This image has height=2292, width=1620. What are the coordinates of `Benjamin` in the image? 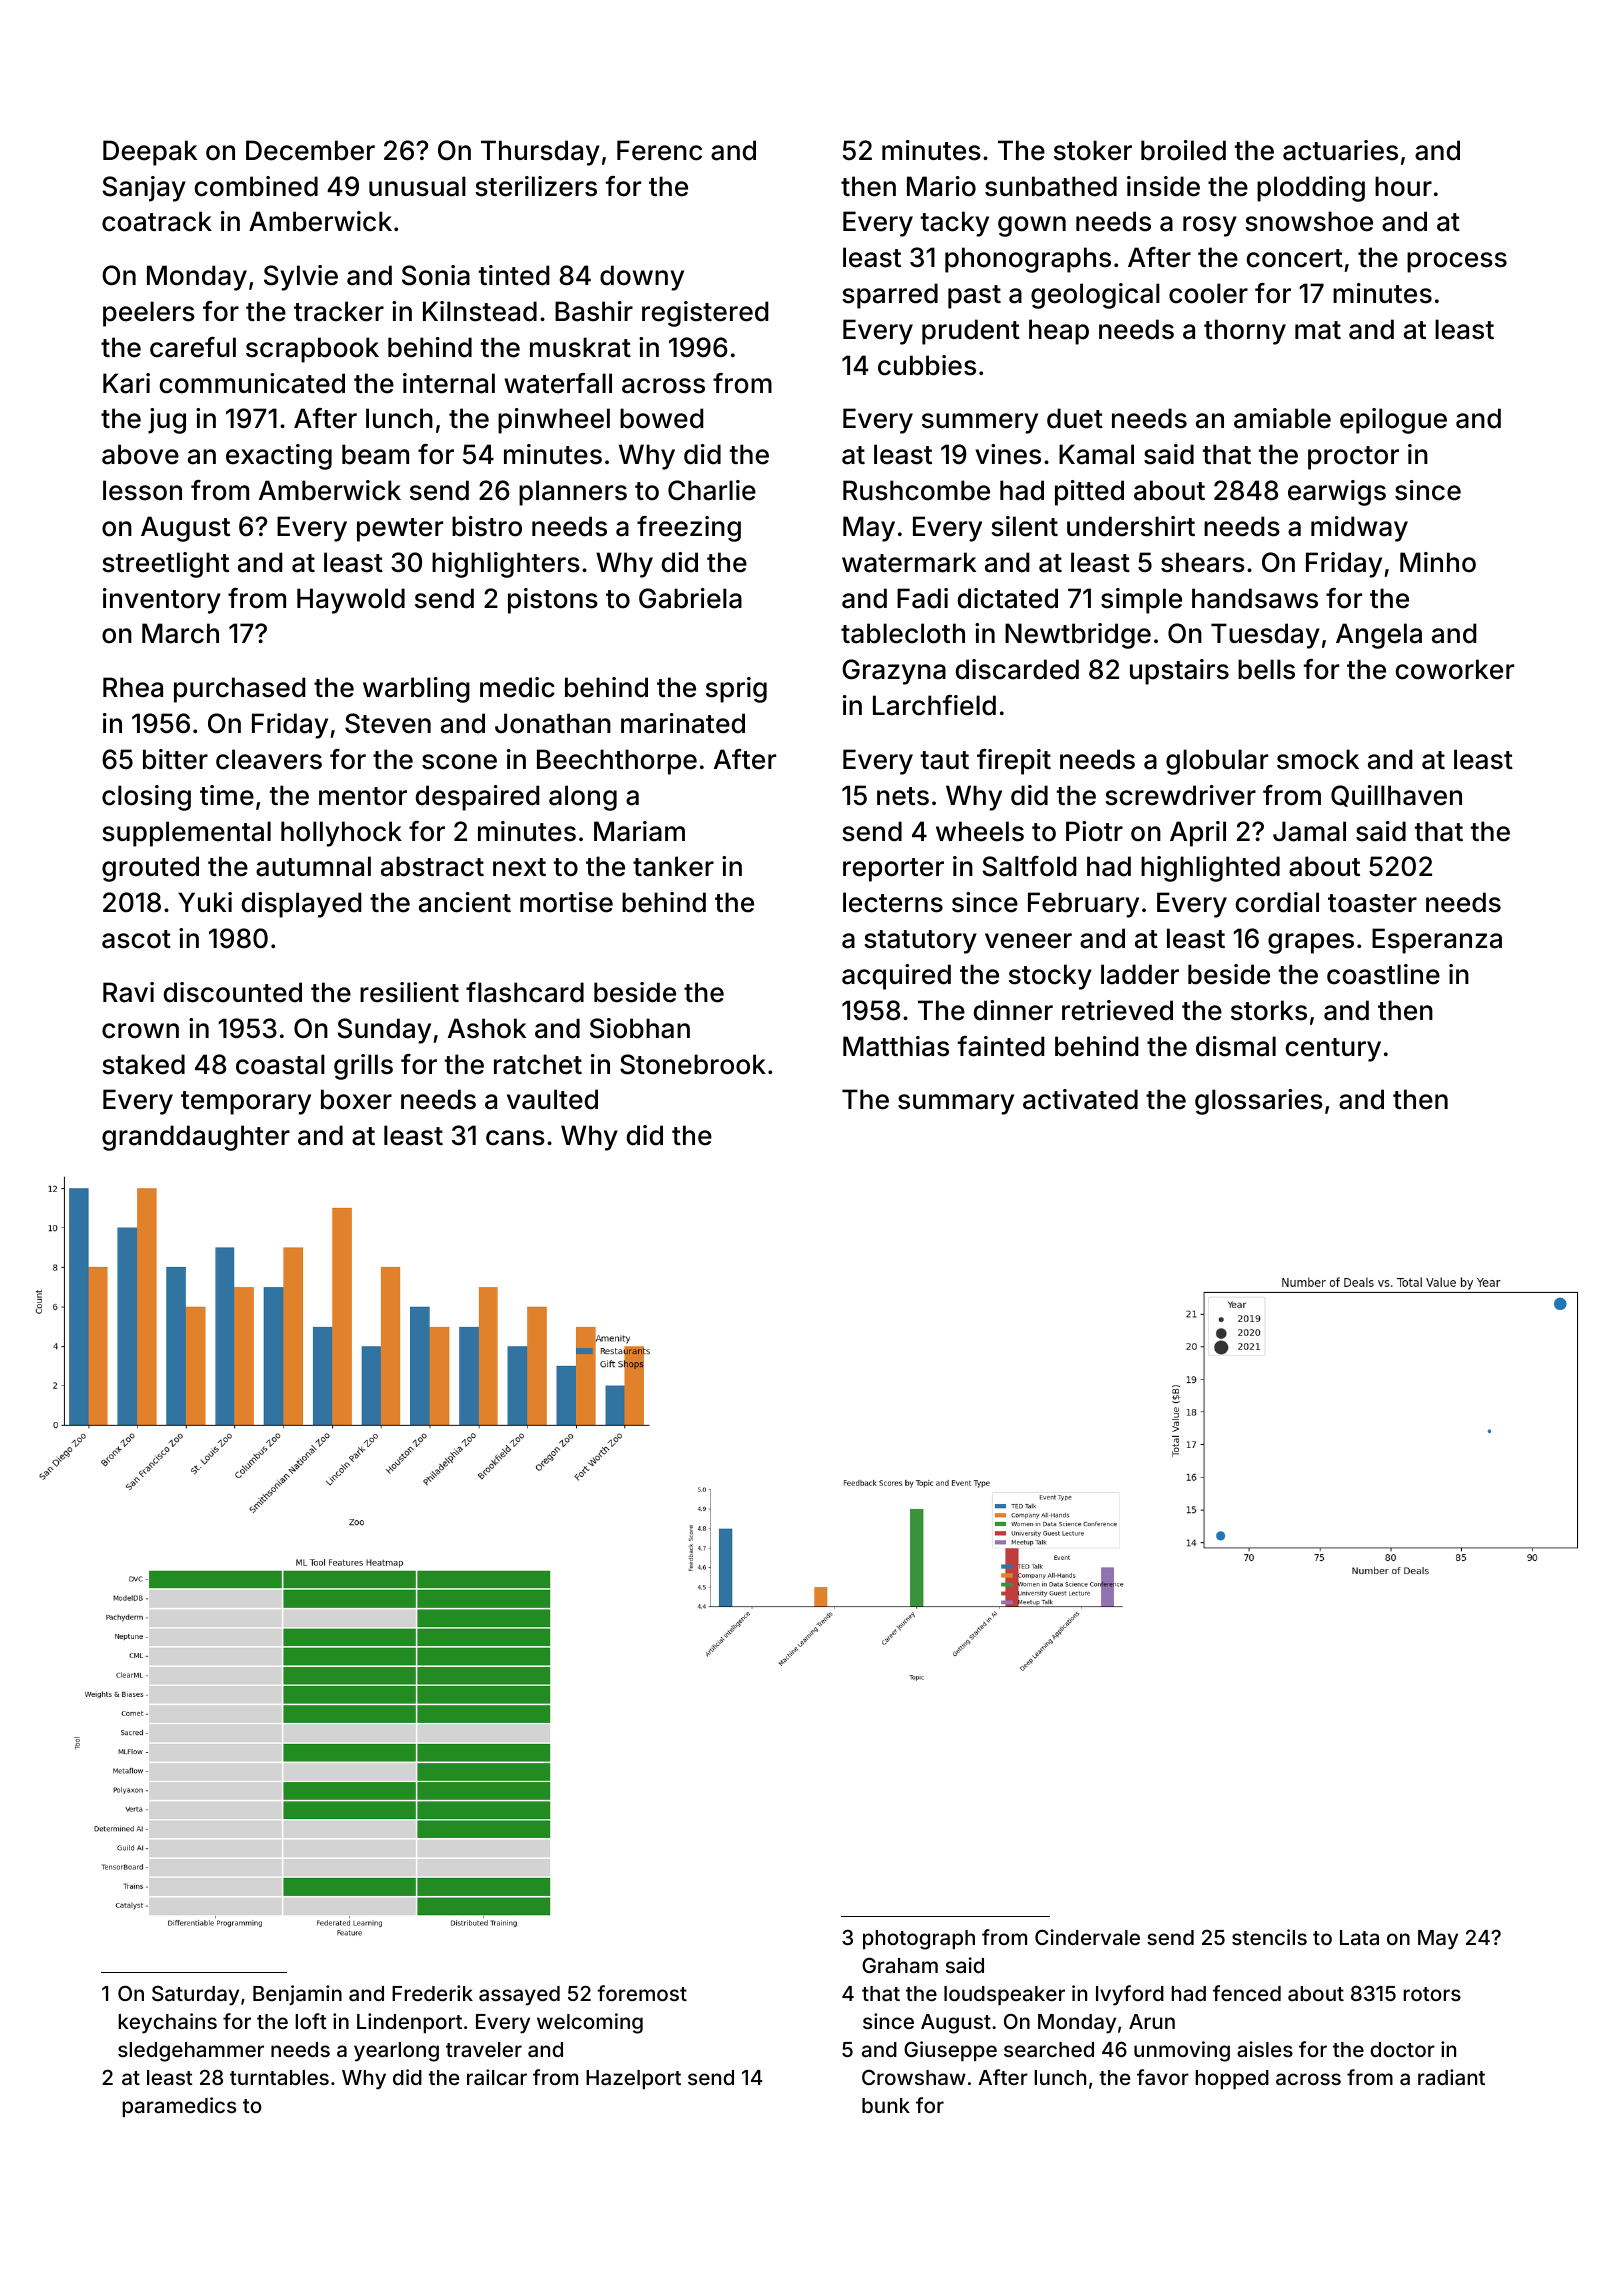 It's located at (297, 1995).
